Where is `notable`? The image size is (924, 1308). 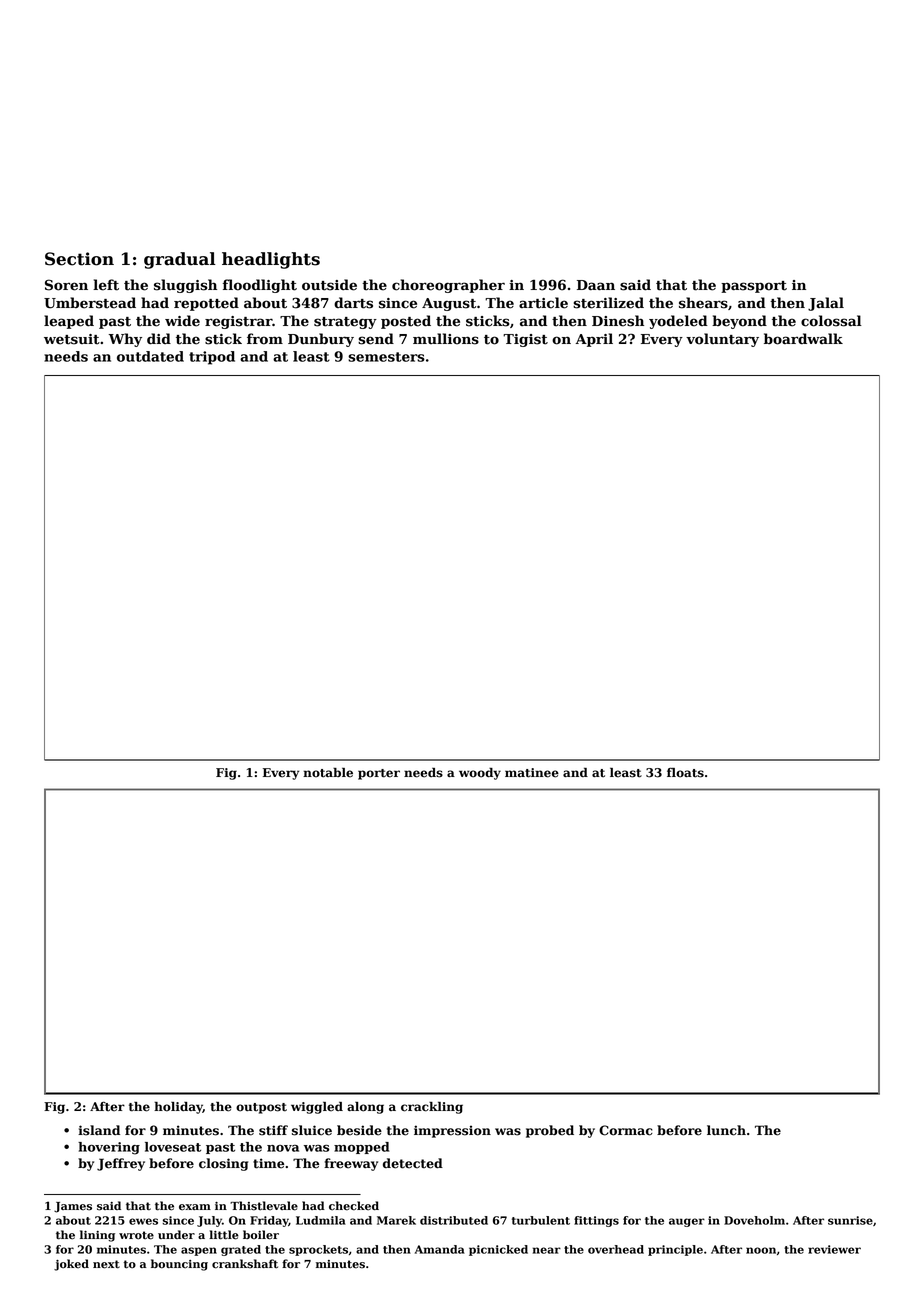 notable is located at coordinates (328, 773).
